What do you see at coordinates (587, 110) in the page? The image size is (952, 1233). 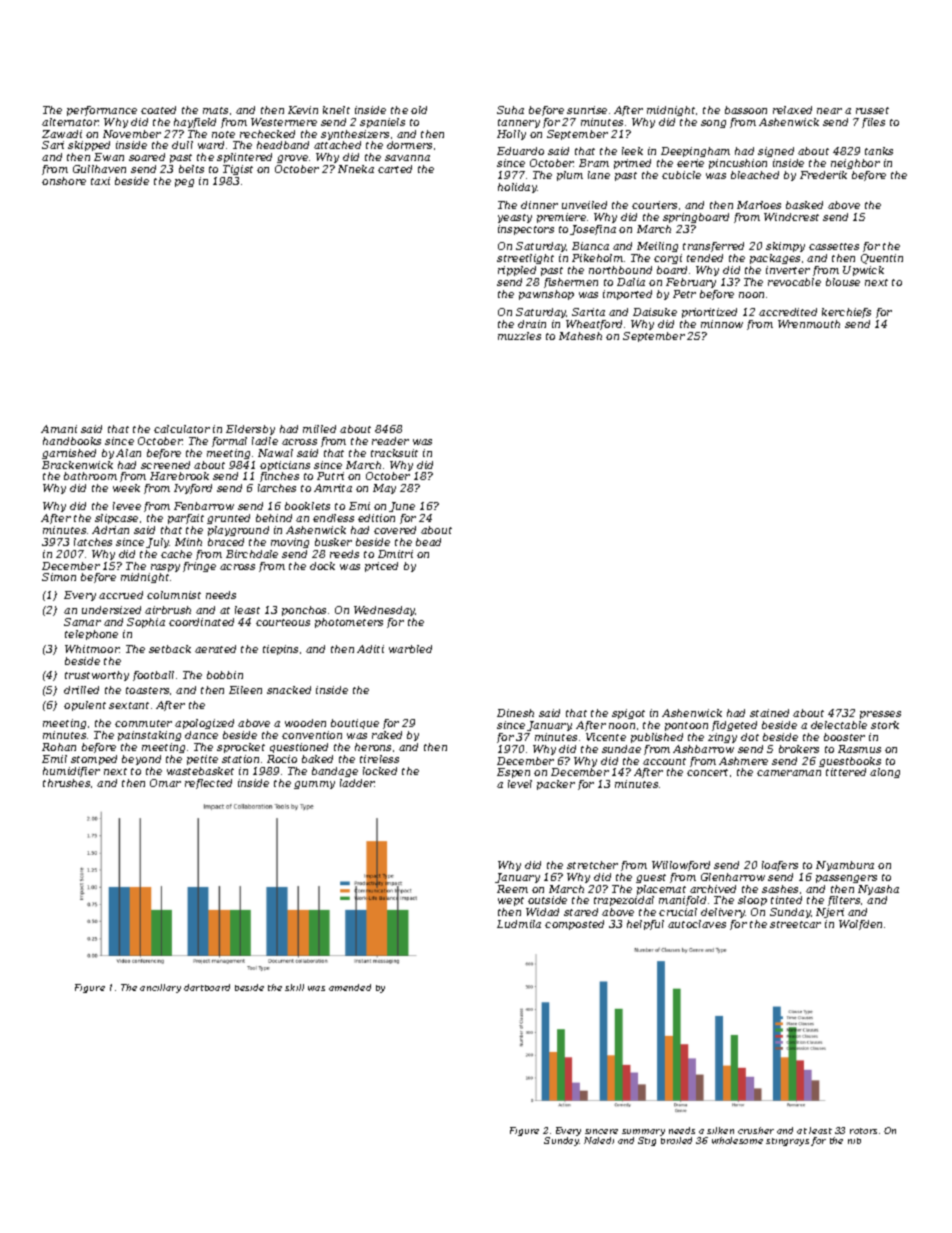 I see `sunrise` at bounding box center [587, 110].
